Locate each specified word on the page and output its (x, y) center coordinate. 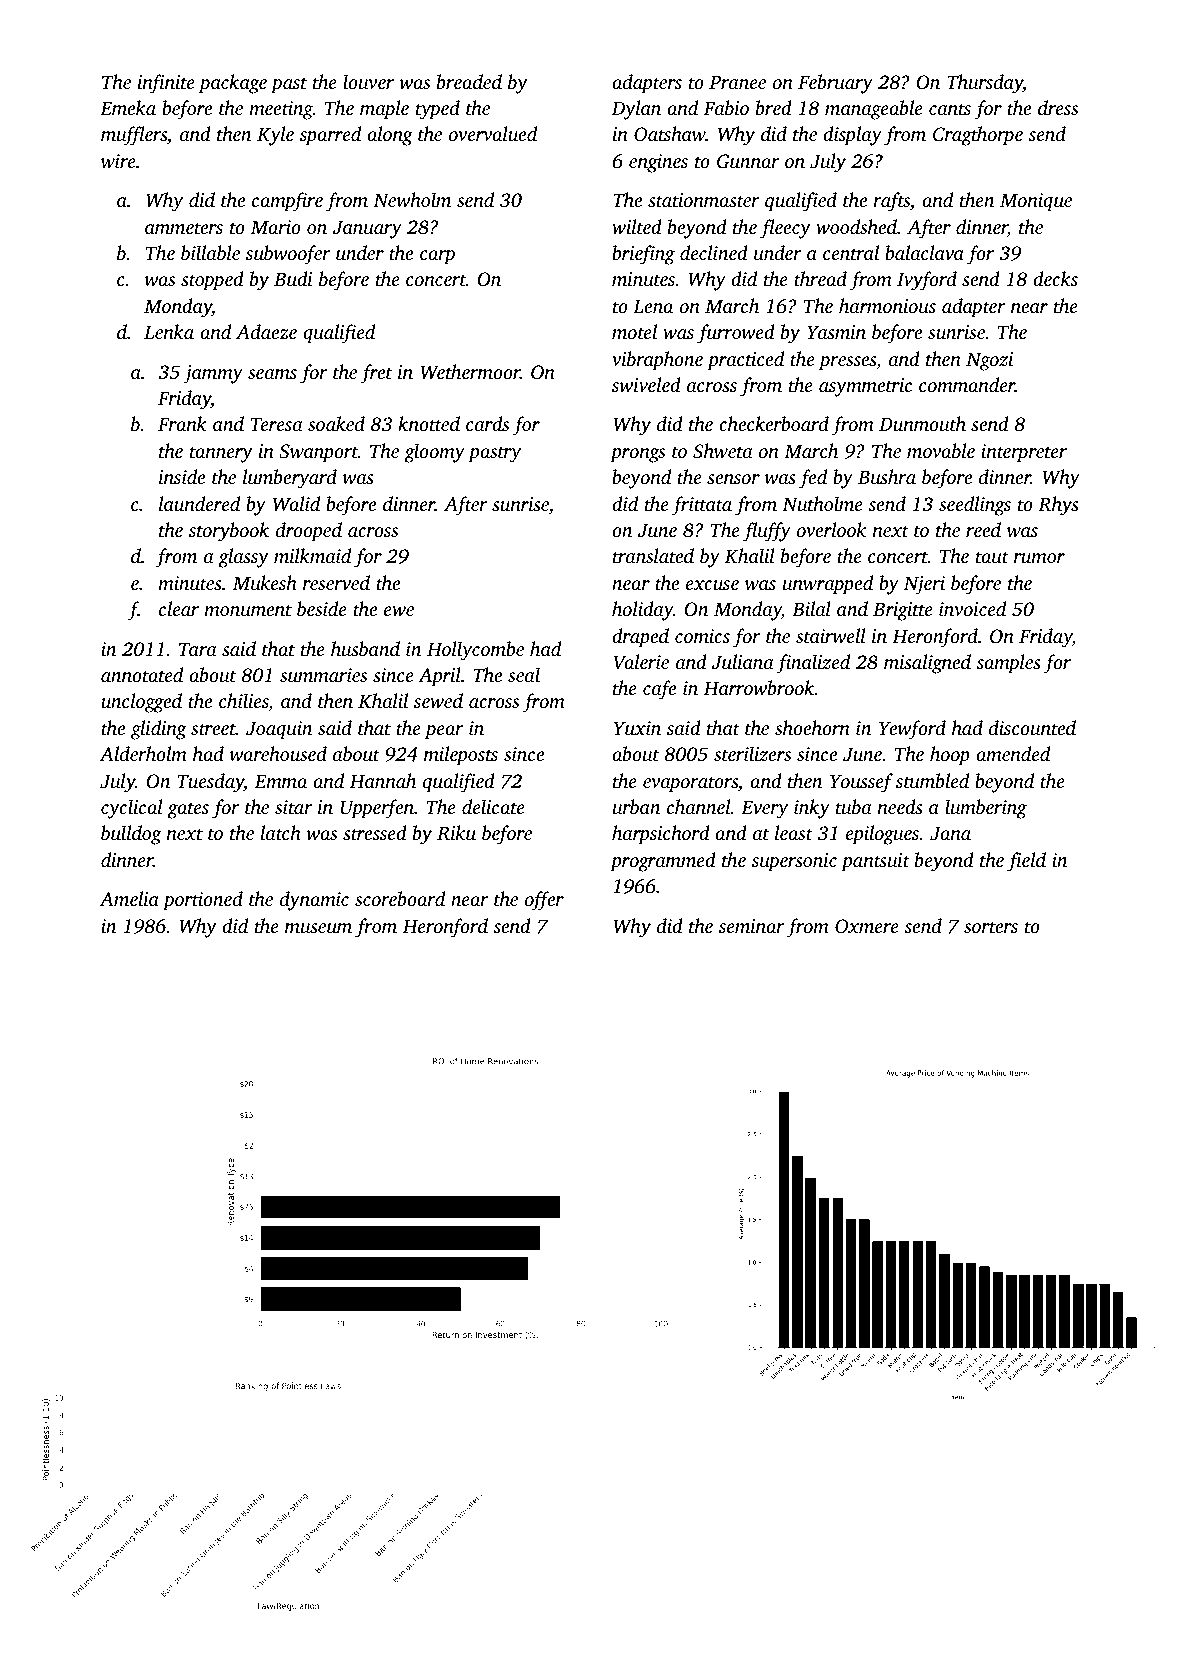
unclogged (141, 703)
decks (1055, 278)
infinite (166, 84)
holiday (643, 611)
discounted (1032, 727)
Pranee (737, 82)
